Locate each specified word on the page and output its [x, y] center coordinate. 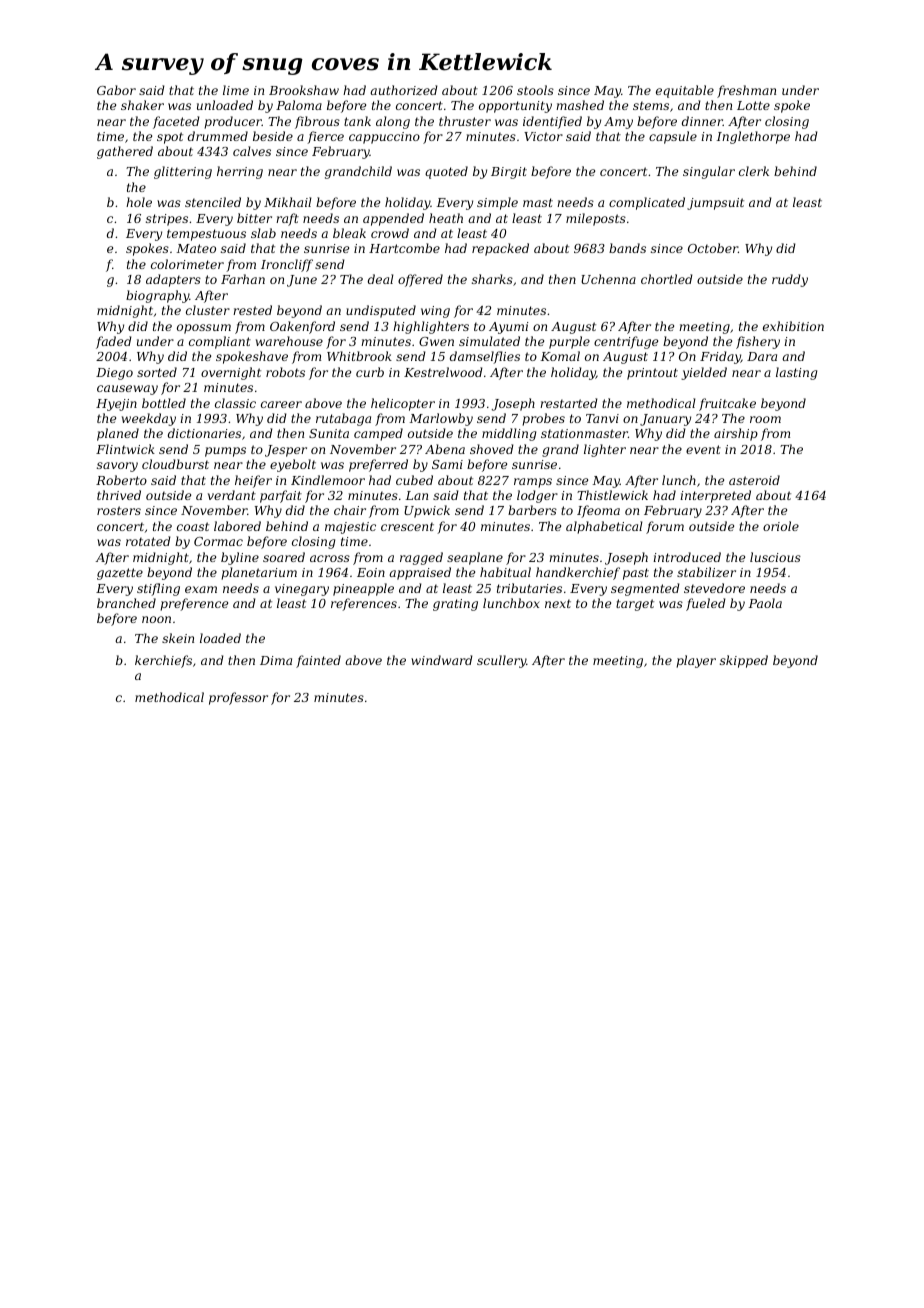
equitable [685, 91]
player [696, 661]
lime [236, 90]
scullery [501, 661]
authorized [404, 90]
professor [238, 698]
